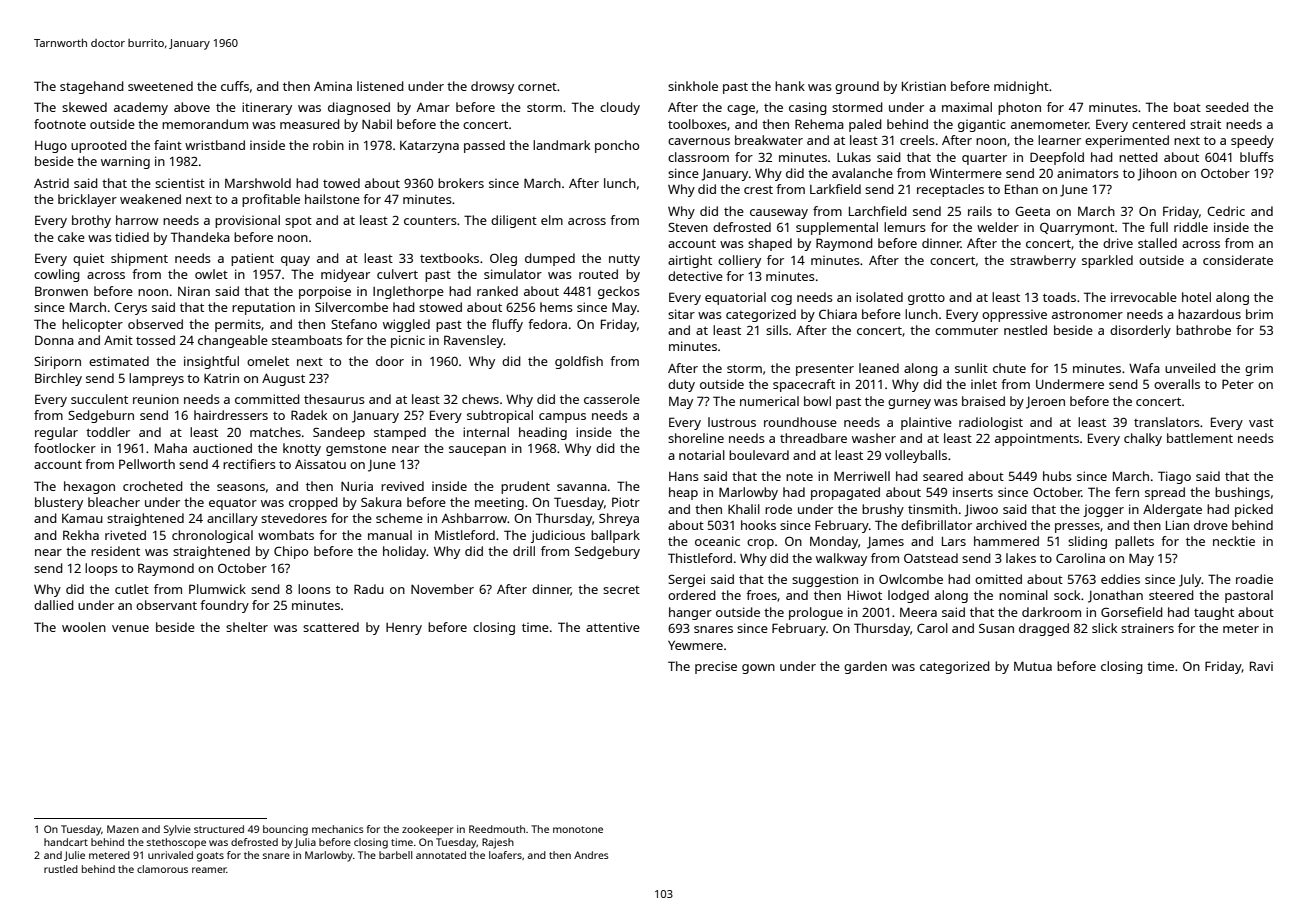 This screenshot has width=1308, height=924. What do you see at coordinates (790, 86) in the screenshot?
I see `hank` at bounding box center [790, 86].
